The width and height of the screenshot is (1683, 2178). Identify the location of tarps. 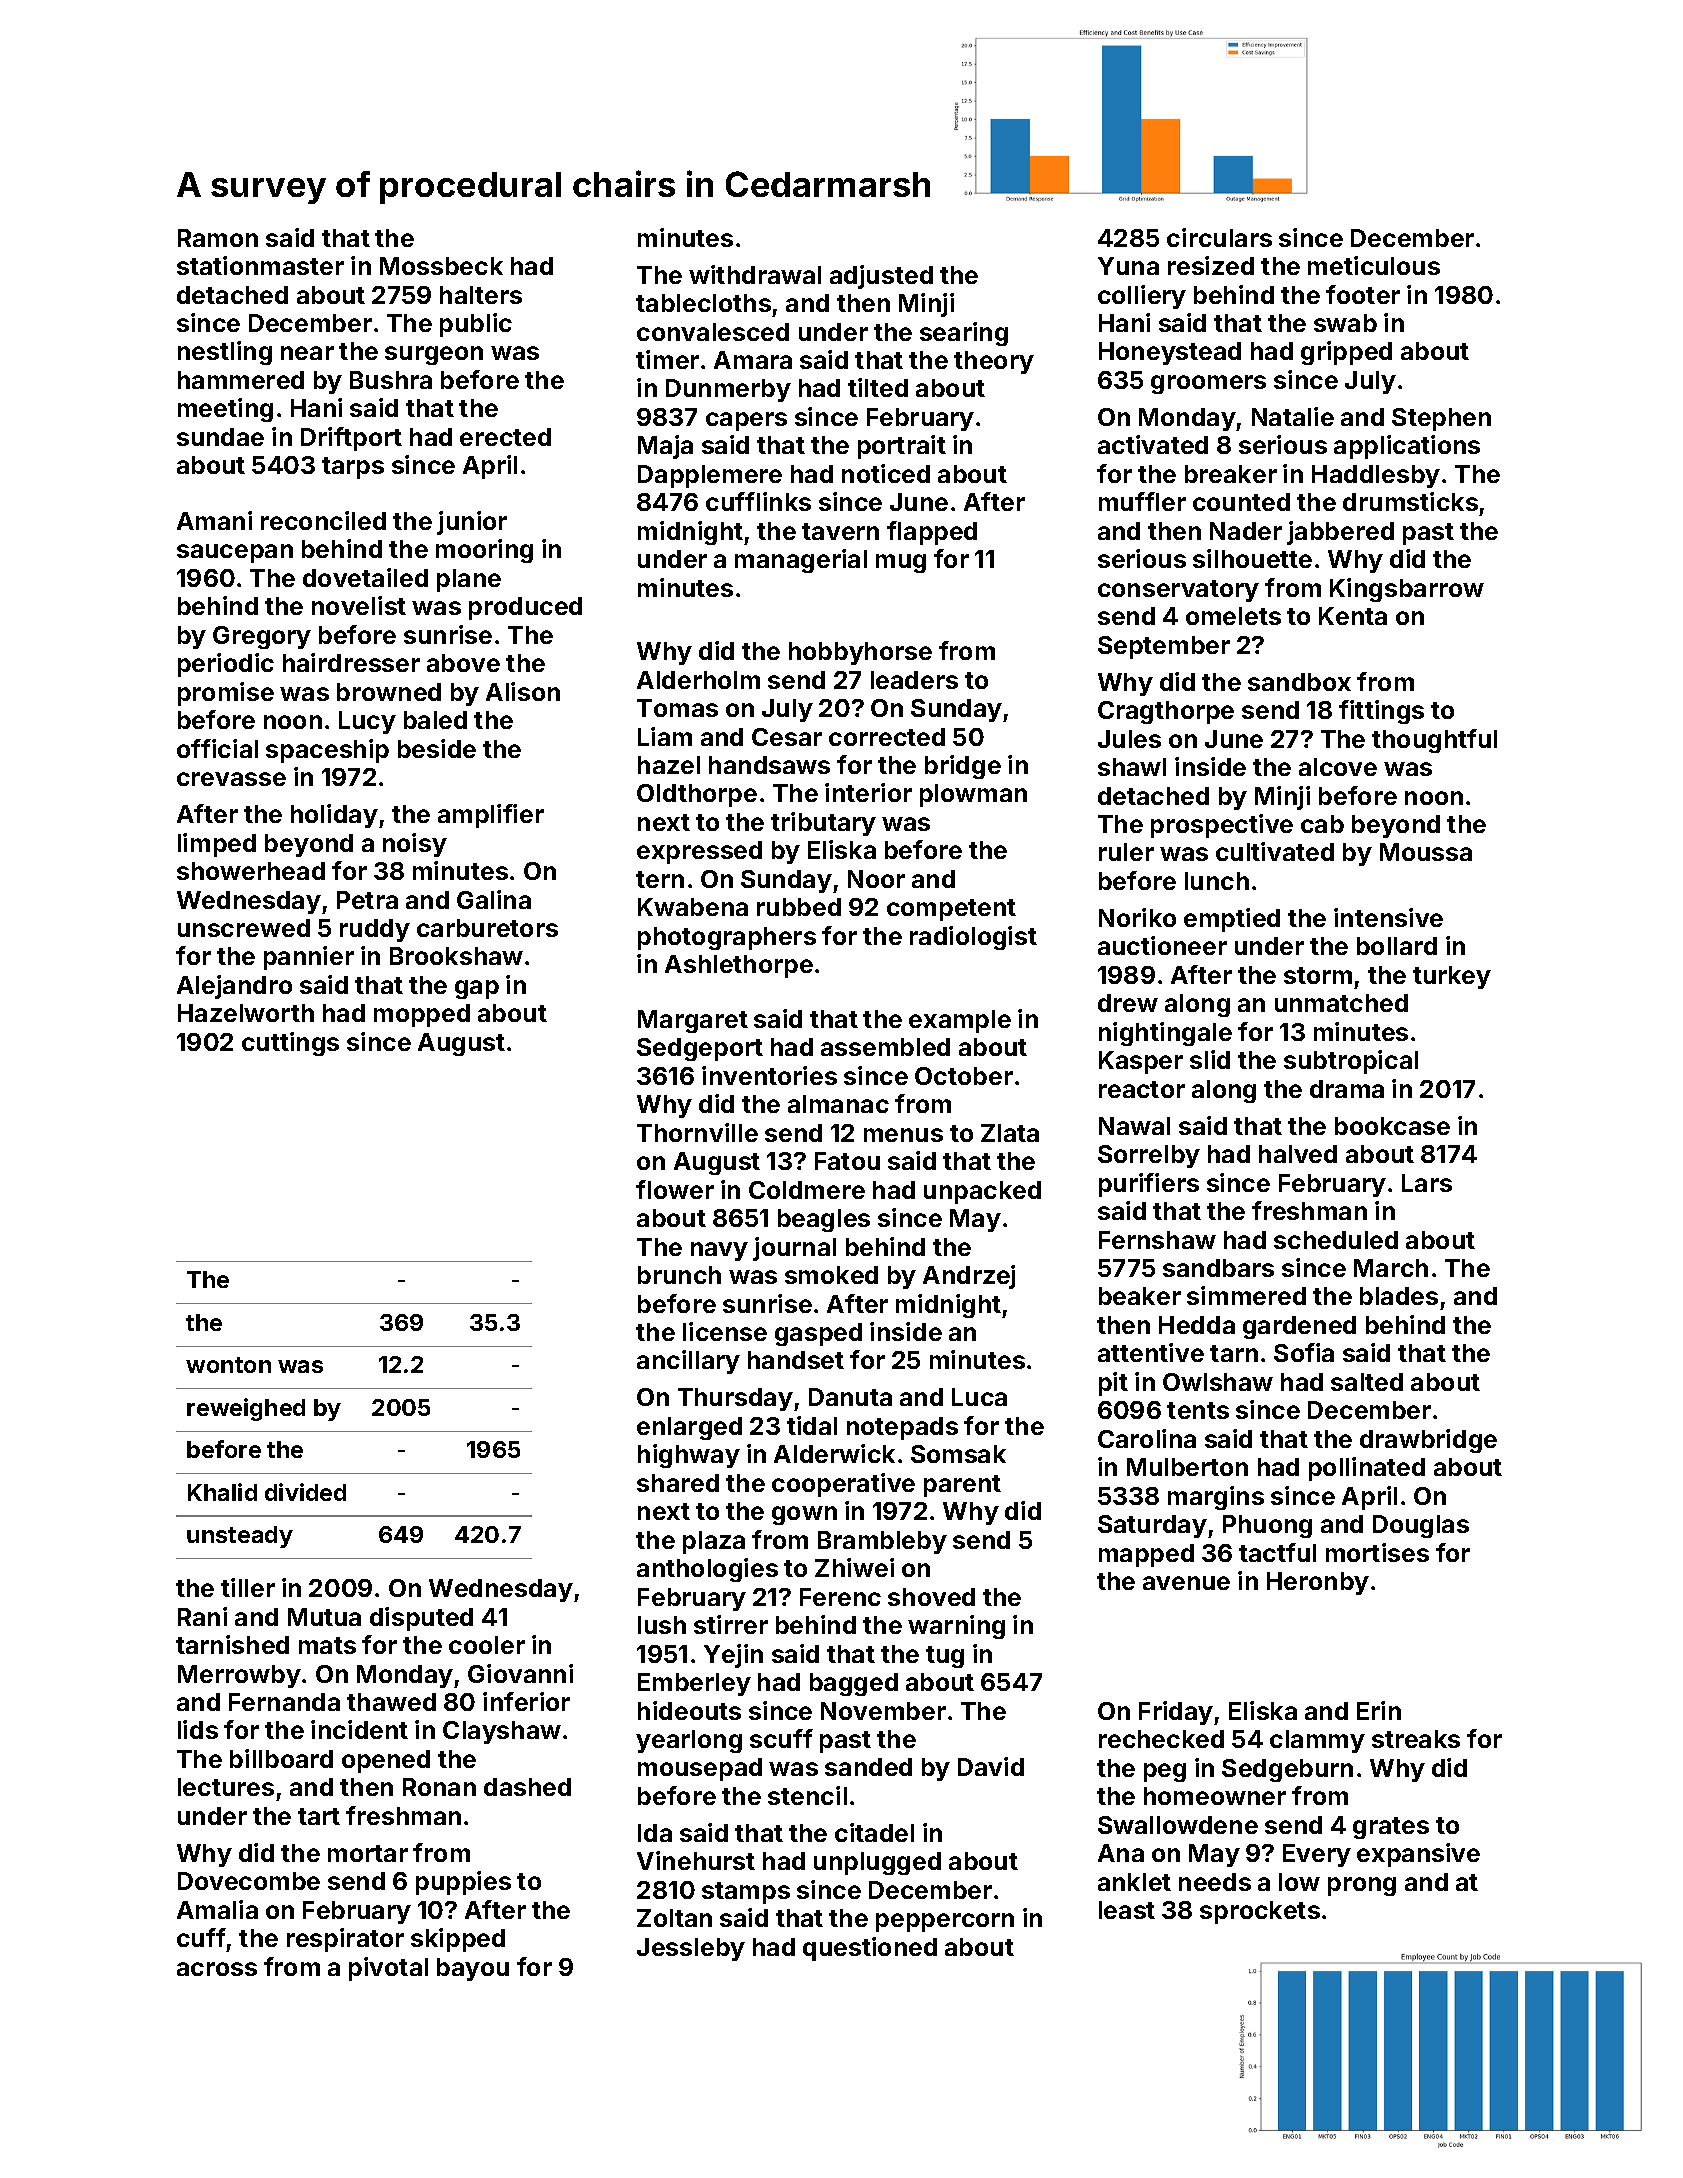
(353, 468).
